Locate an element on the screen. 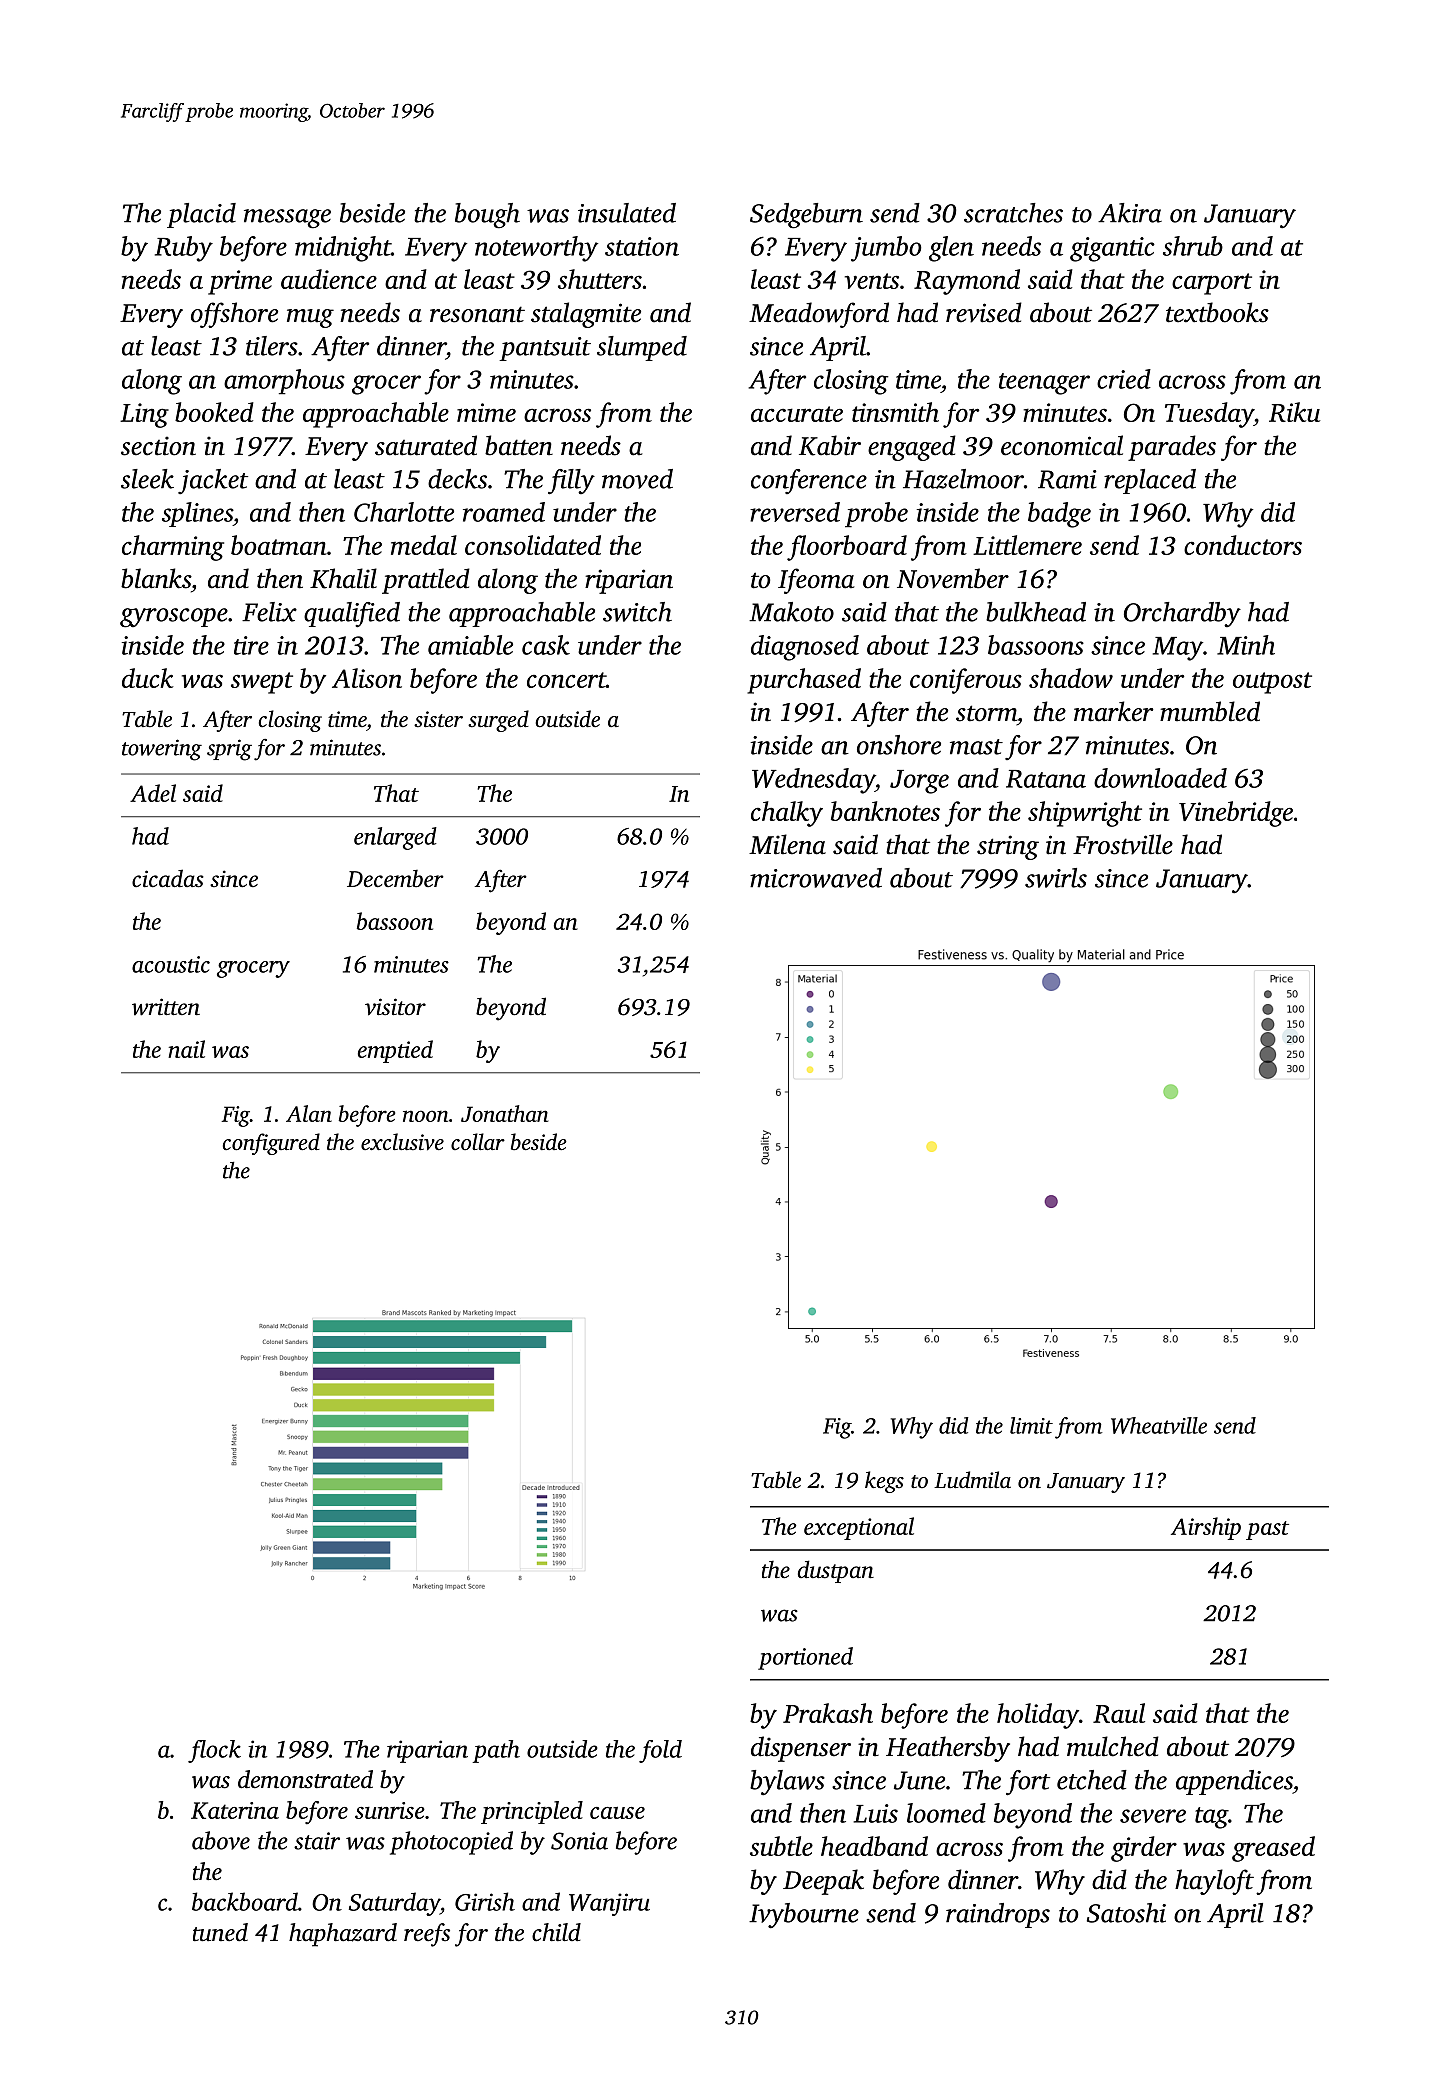 The height and width of the screenshot is (2100, 1450). child is located at coordinates (556, 1932).
